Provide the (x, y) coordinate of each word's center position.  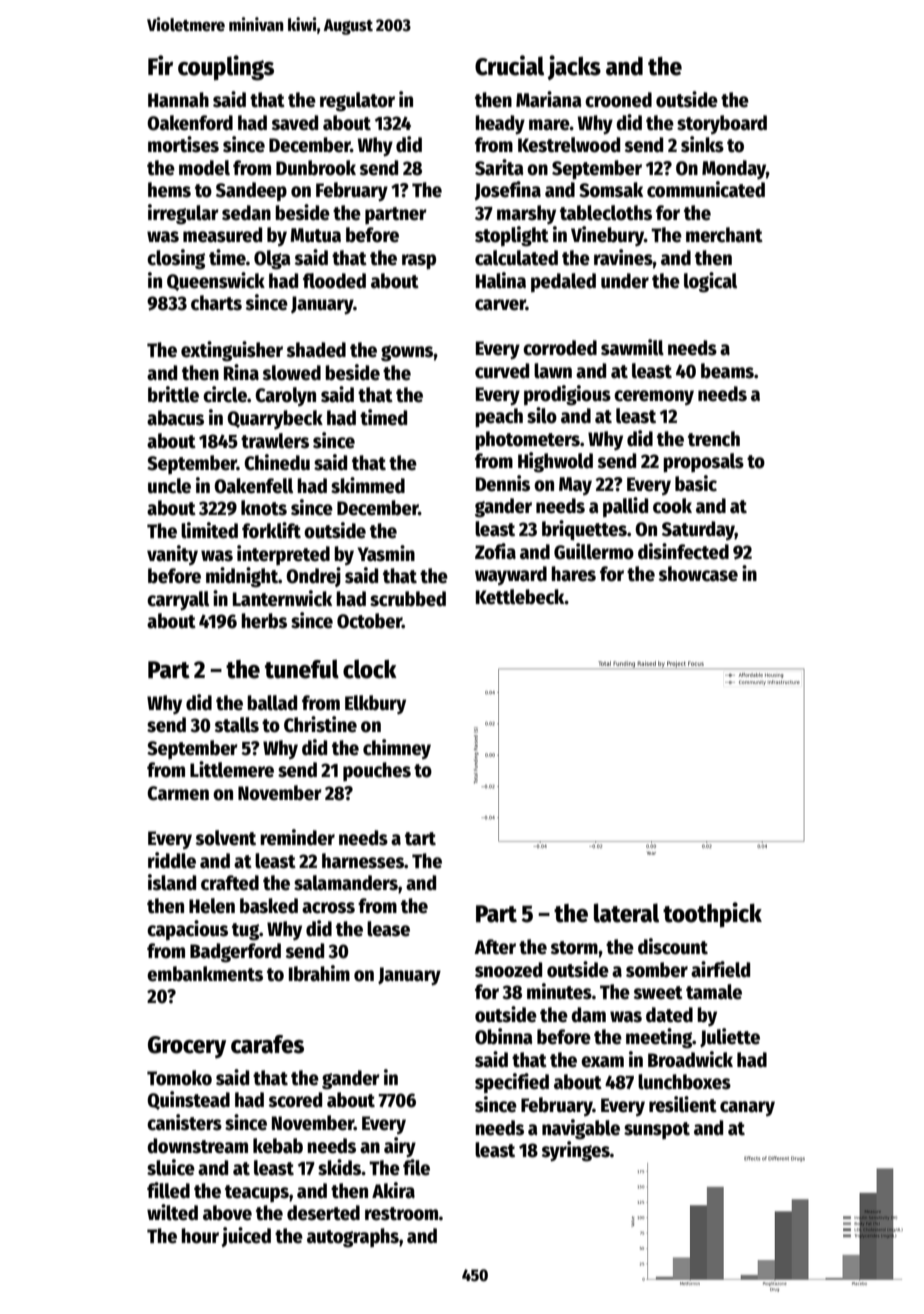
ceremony (654, 397)
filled (168, 1190)
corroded (560, 348)
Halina (501, 280)
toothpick (712, 915)
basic (696, 483)
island (172, 882)
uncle (169, 486)
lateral (626, 913)
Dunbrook (316, 168)
